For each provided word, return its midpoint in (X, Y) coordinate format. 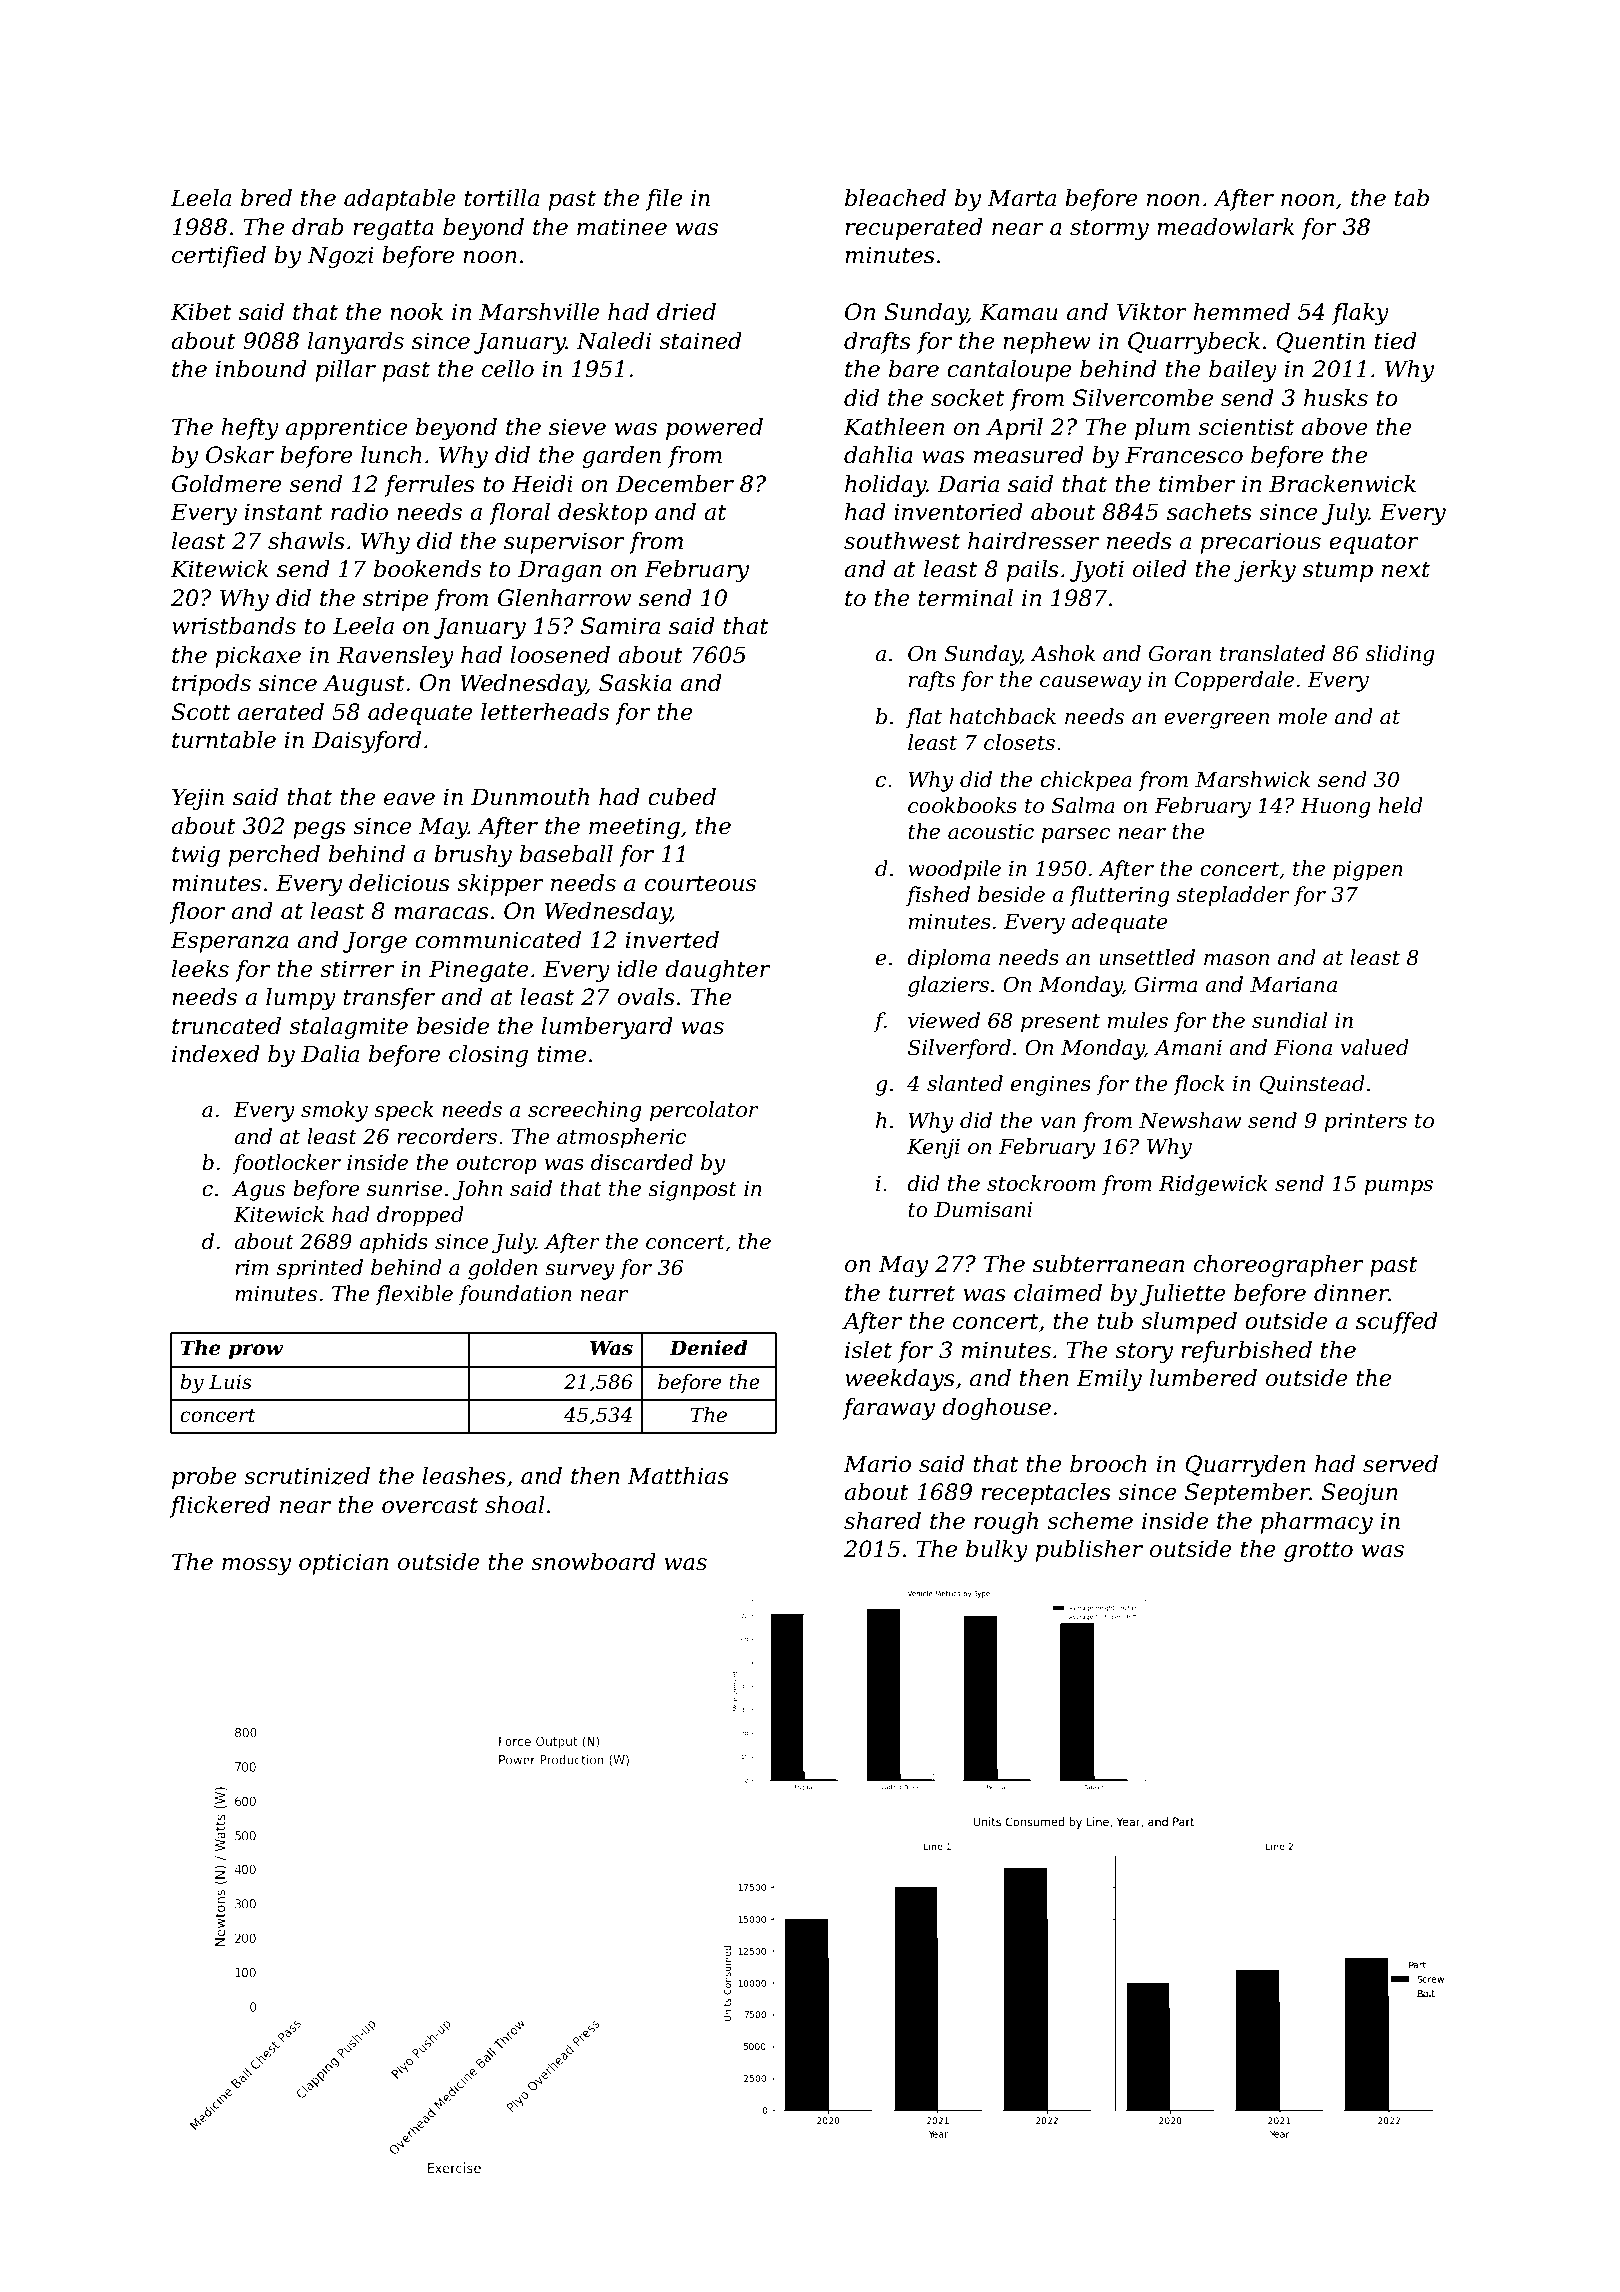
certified (219, 257)
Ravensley (395, 657)
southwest (902, 541)
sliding (1400, 655)
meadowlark (1226, 227)
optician (343, 1564)
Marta (1021, 198)
